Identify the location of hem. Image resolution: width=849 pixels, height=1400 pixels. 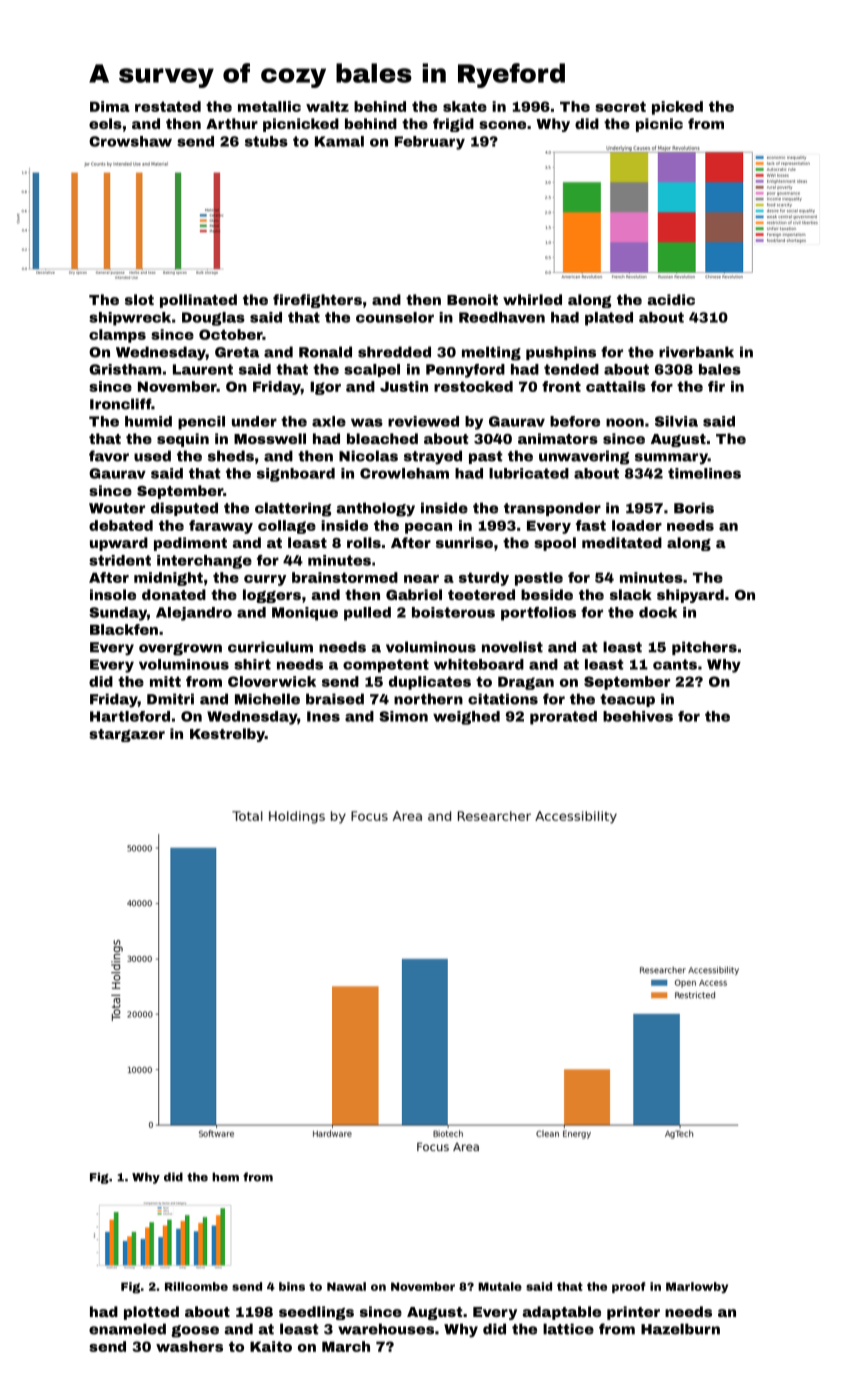
(225, 1177).
